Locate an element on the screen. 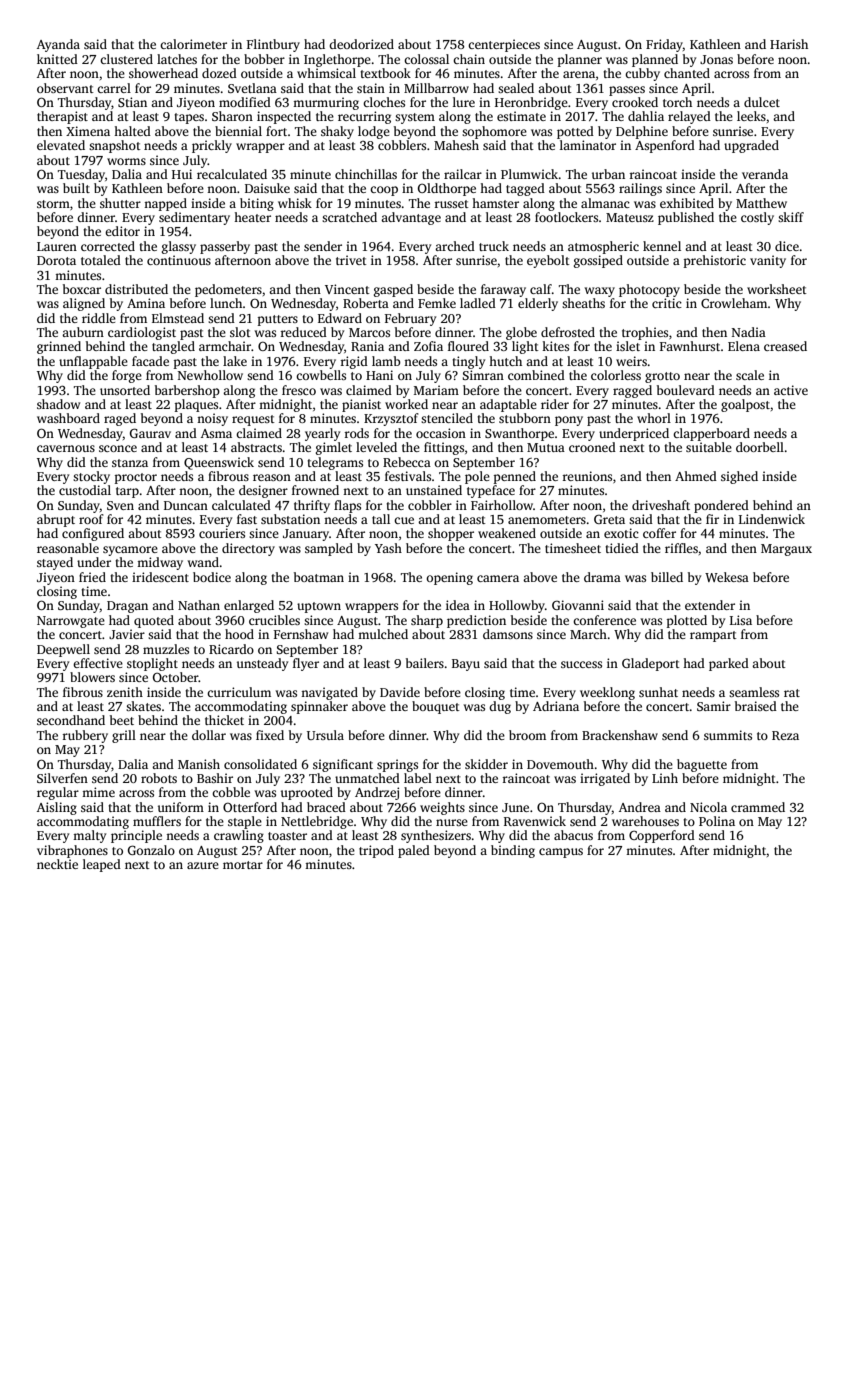 This screenshot has height=1400, width=849. passes is located at coordinates (627, 91).
